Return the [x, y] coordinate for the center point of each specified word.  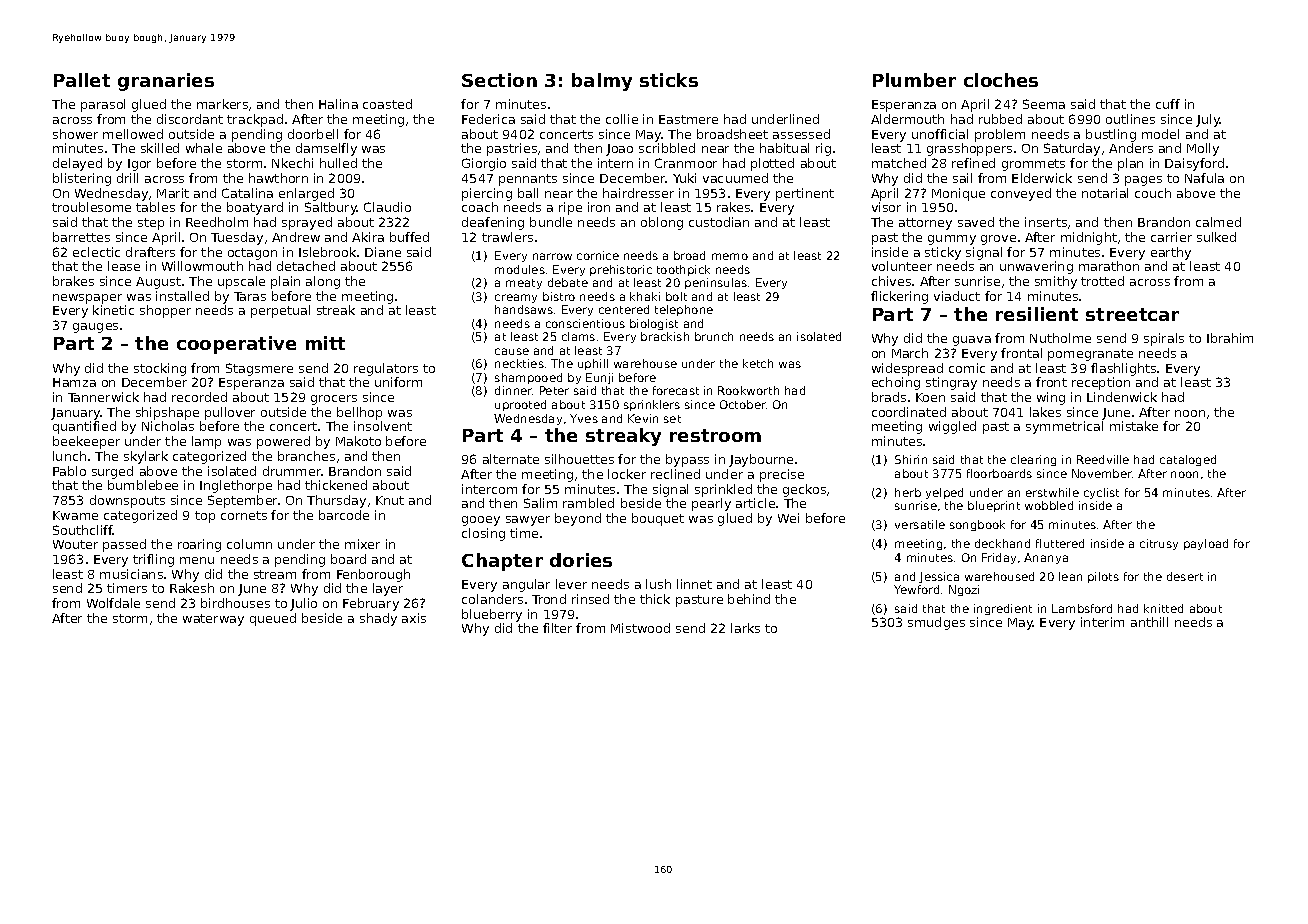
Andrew [296, 237]
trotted [1102, 281]
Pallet [82, 80]
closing [483, 534]
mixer [362, 544]
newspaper [87, 299]
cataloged [1188, 460]
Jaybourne [761, 460]
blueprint [994, 506]
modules [520, 269]
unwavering [1036, 267]
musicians [131, 574]
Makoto [358, 441]
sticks [669, 80]
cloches [1001, 80]
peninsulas [716, 283]
